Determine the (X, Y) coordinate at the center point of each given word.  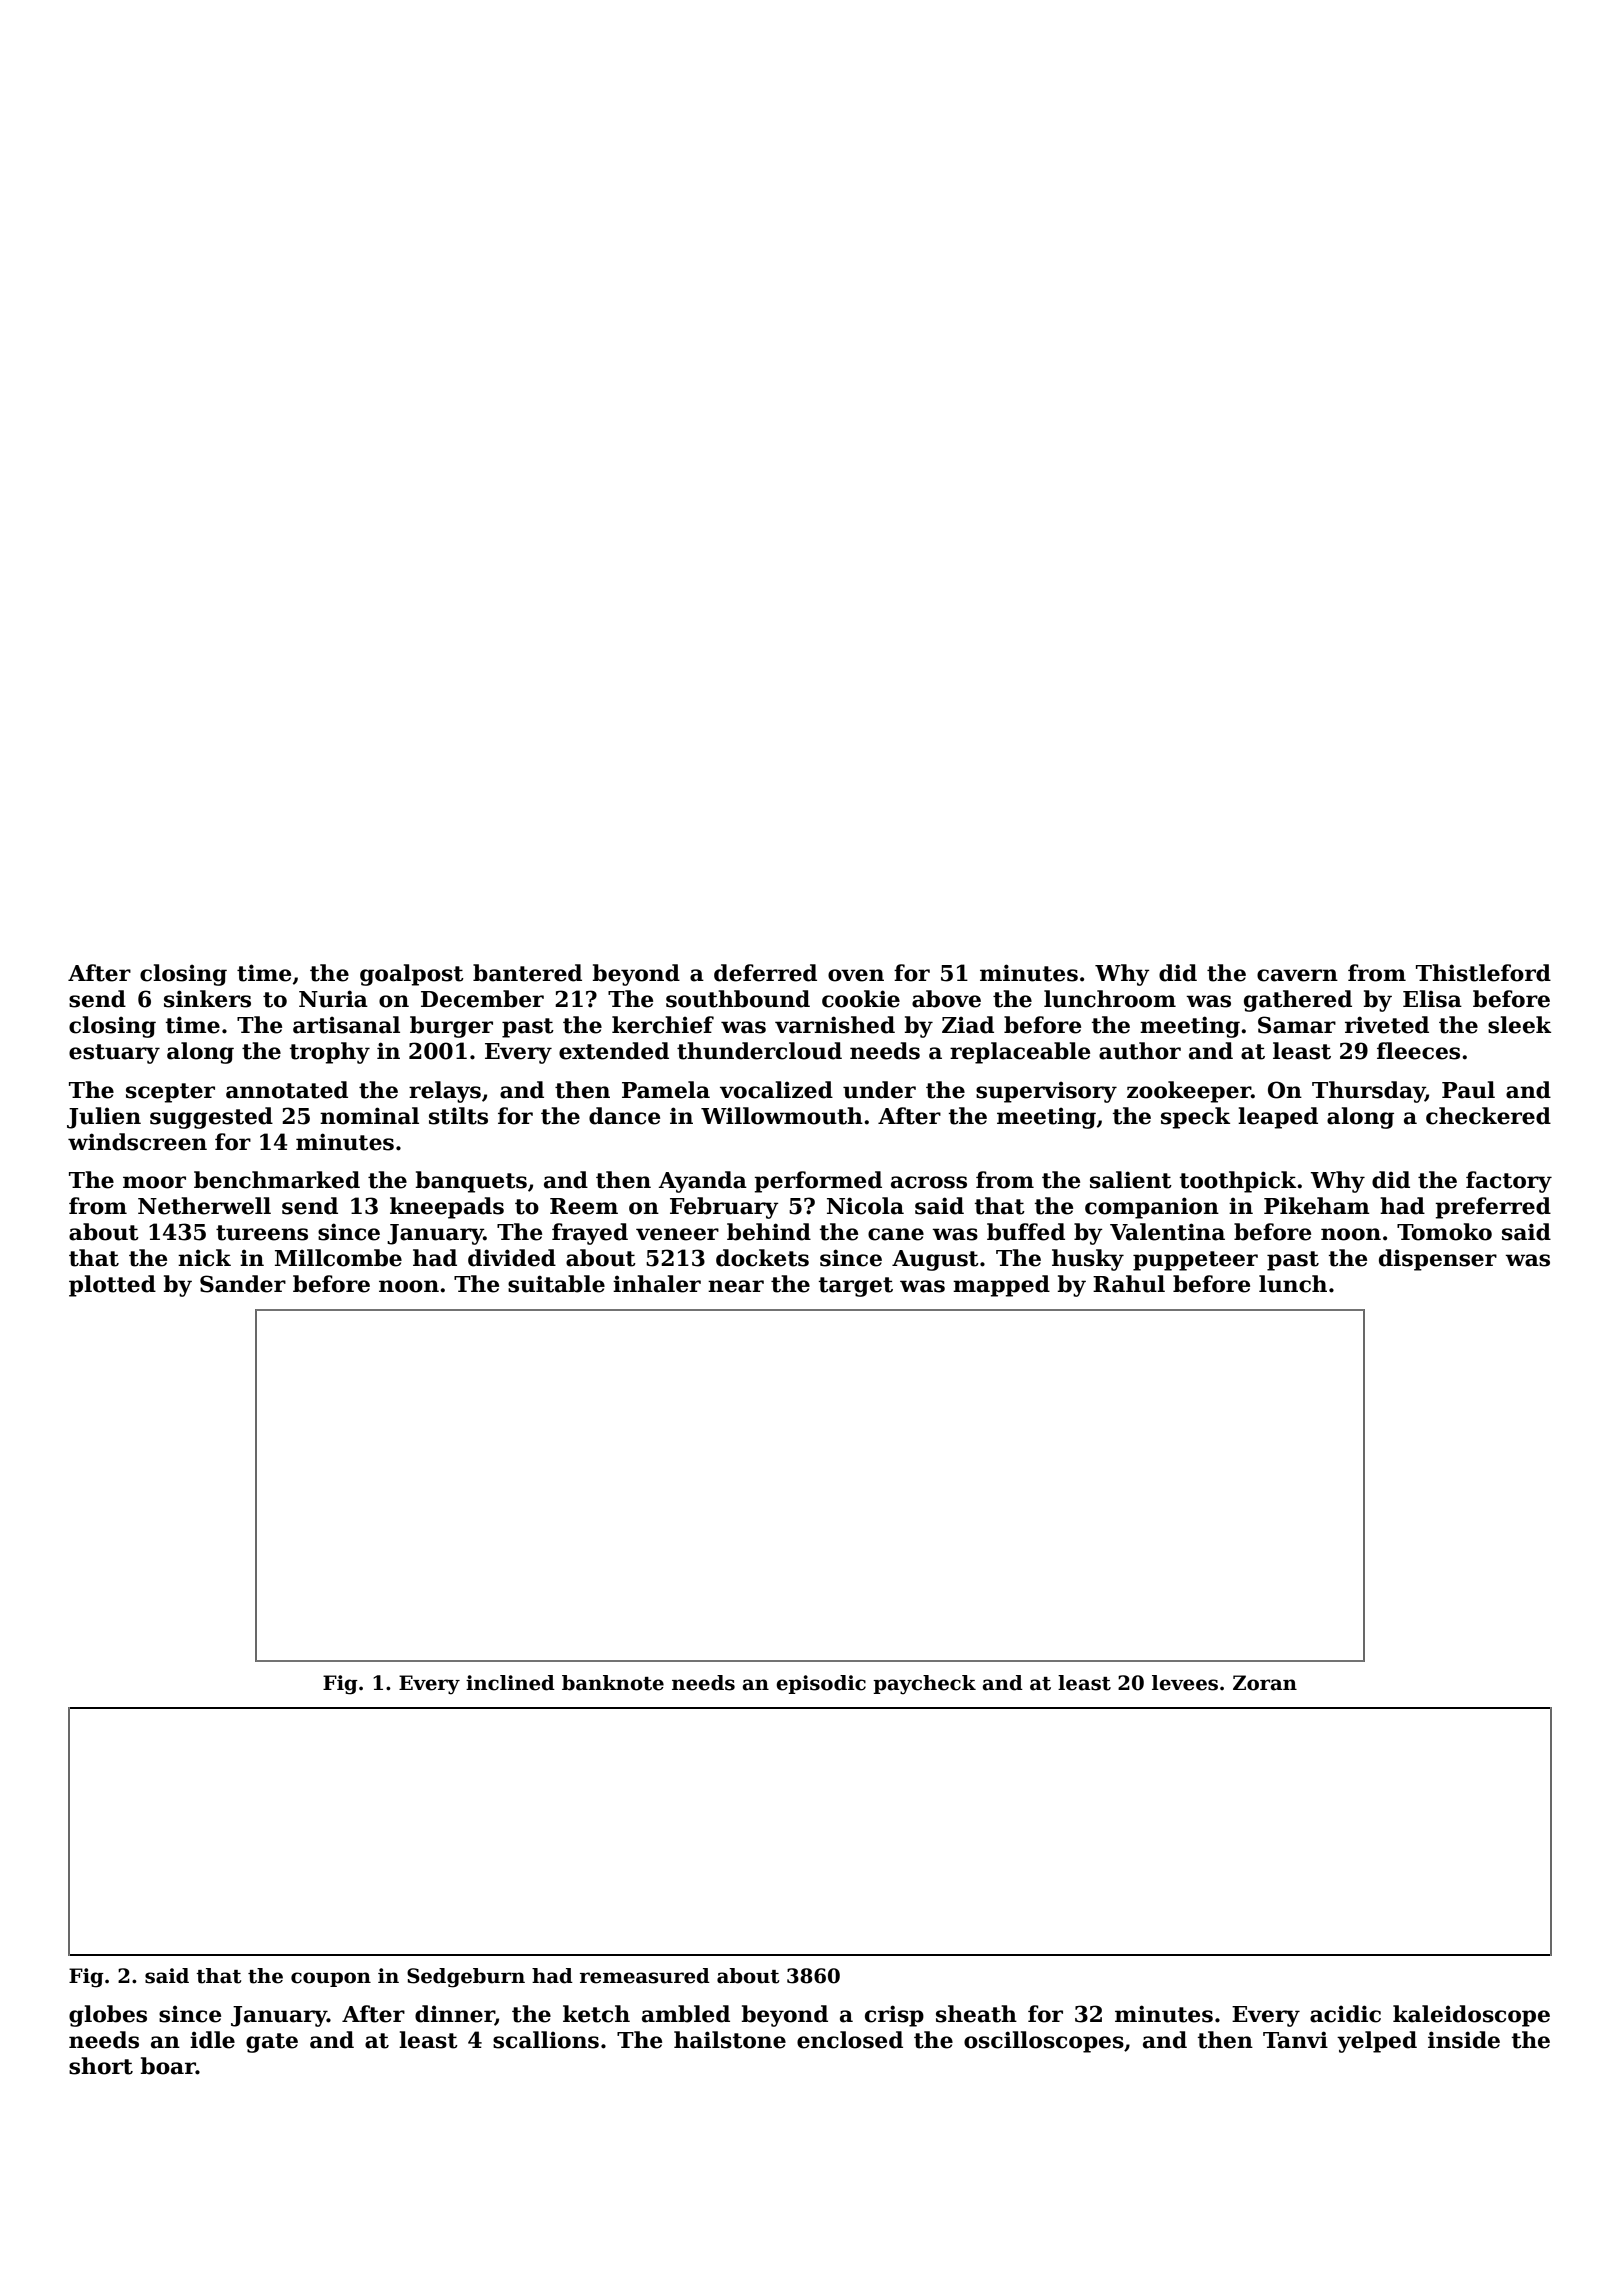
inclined (510, 1683)
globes (108, 2016)
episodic (821, 1684)
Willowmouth (782, 1116)
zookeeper (1189, 1092)
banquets (471, 1182)
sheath (976, 2014)
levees (1185, 1683)
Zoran (1265, 1683)
